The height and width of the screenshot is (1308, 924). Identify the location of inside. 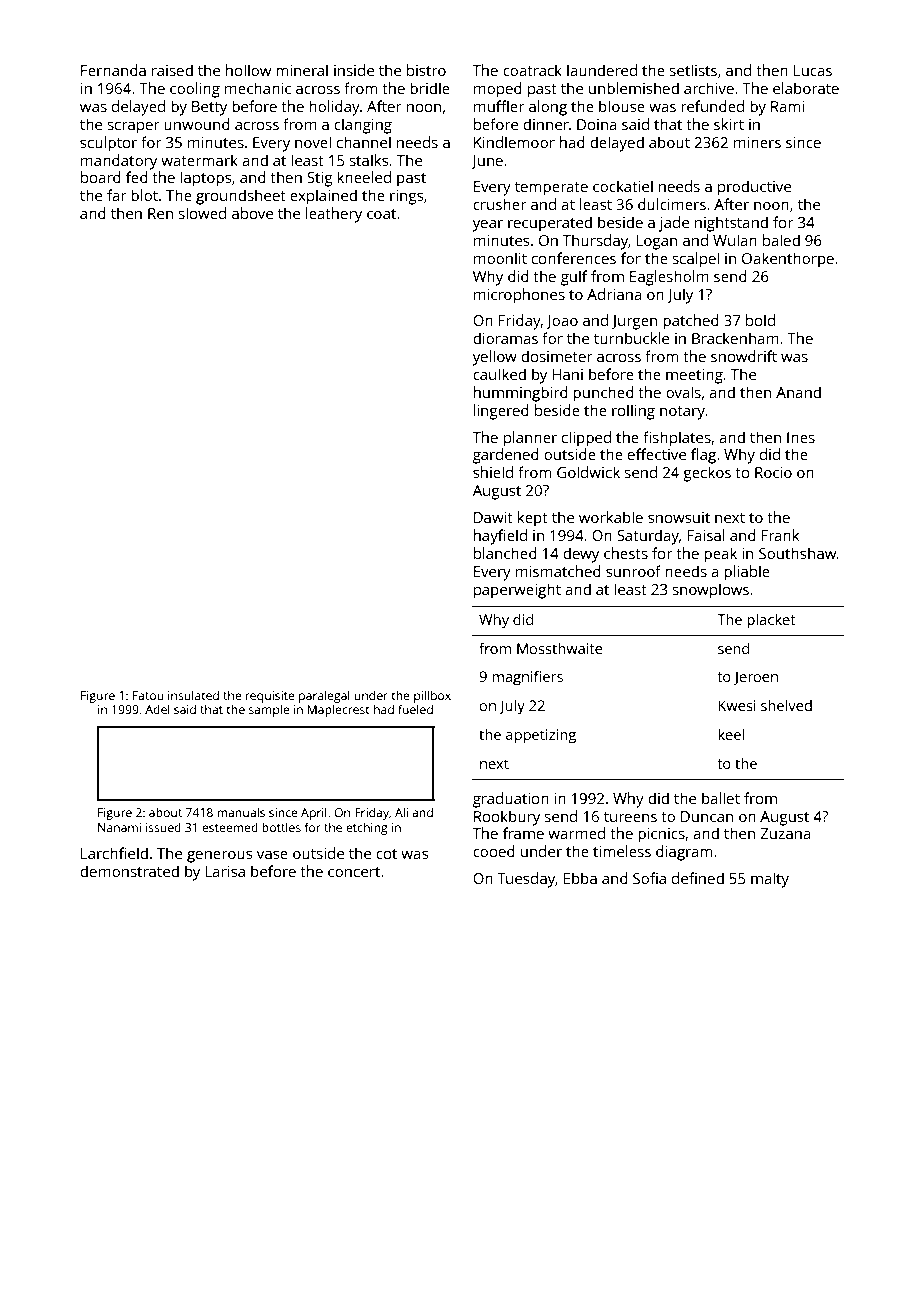
(354, 70).
